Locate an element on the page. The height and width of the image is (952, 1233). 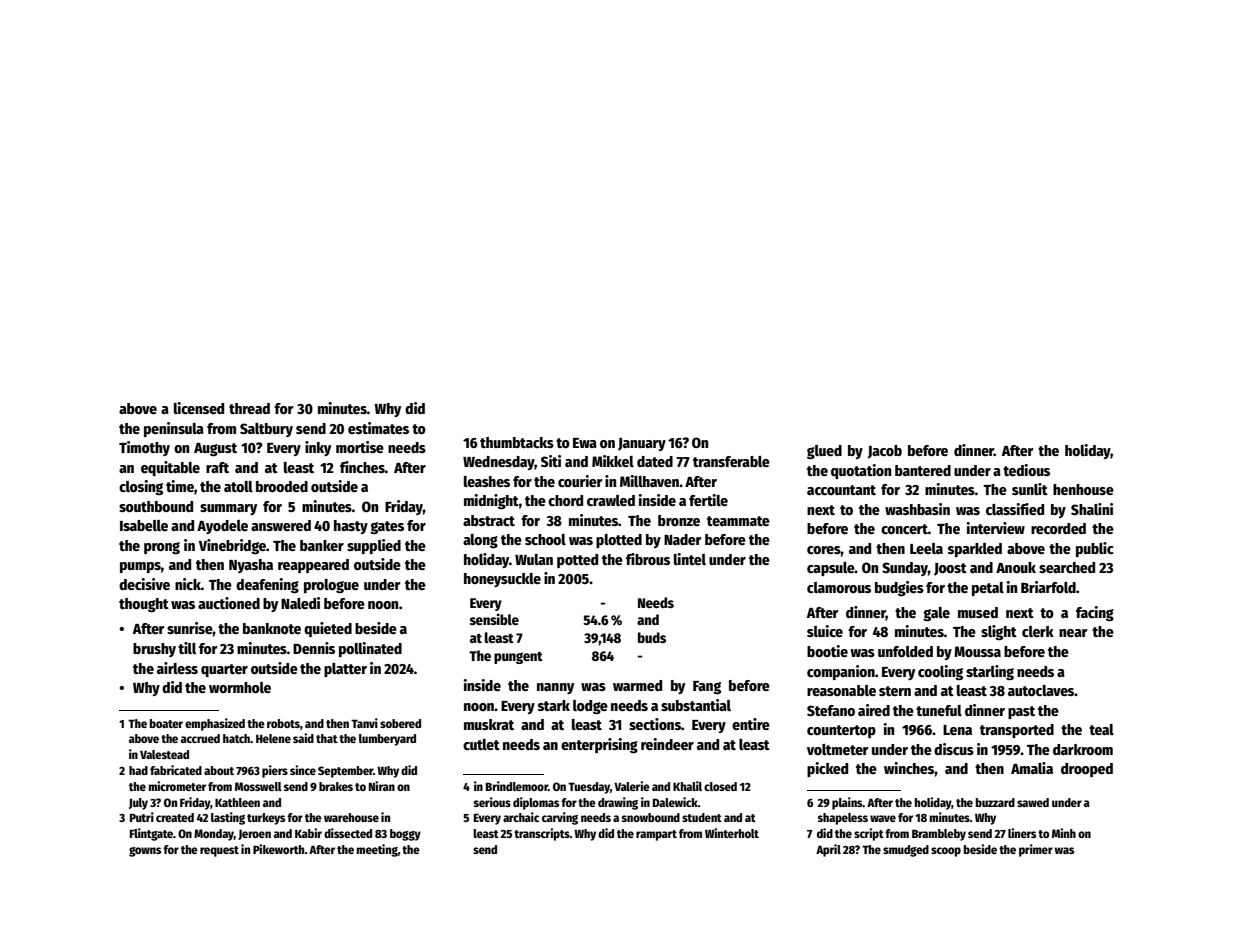
warmed is located at coordinates (637, 685).
